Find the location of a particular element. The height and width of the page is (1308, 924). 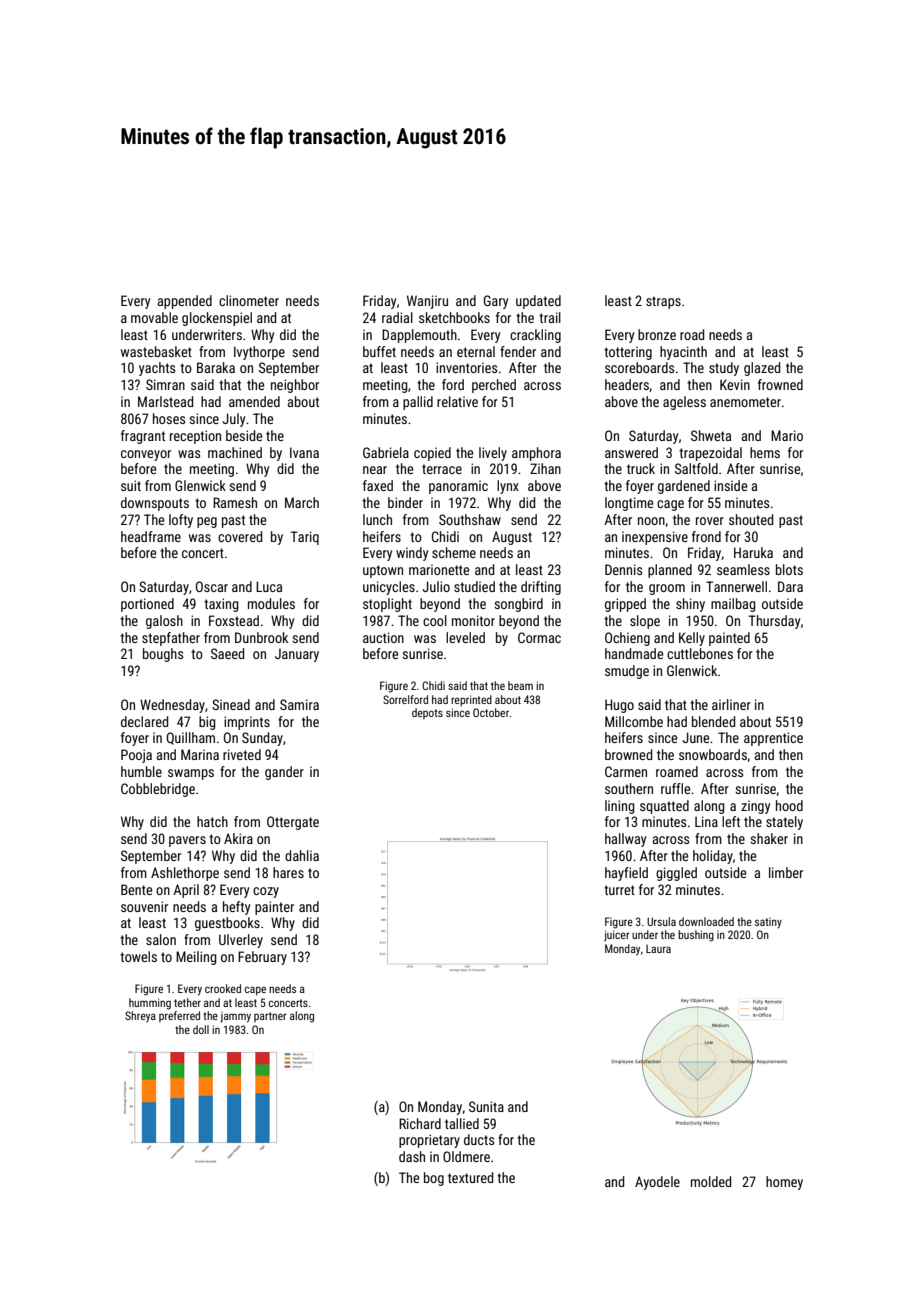

amphora is located at coordinates (536, 454).
